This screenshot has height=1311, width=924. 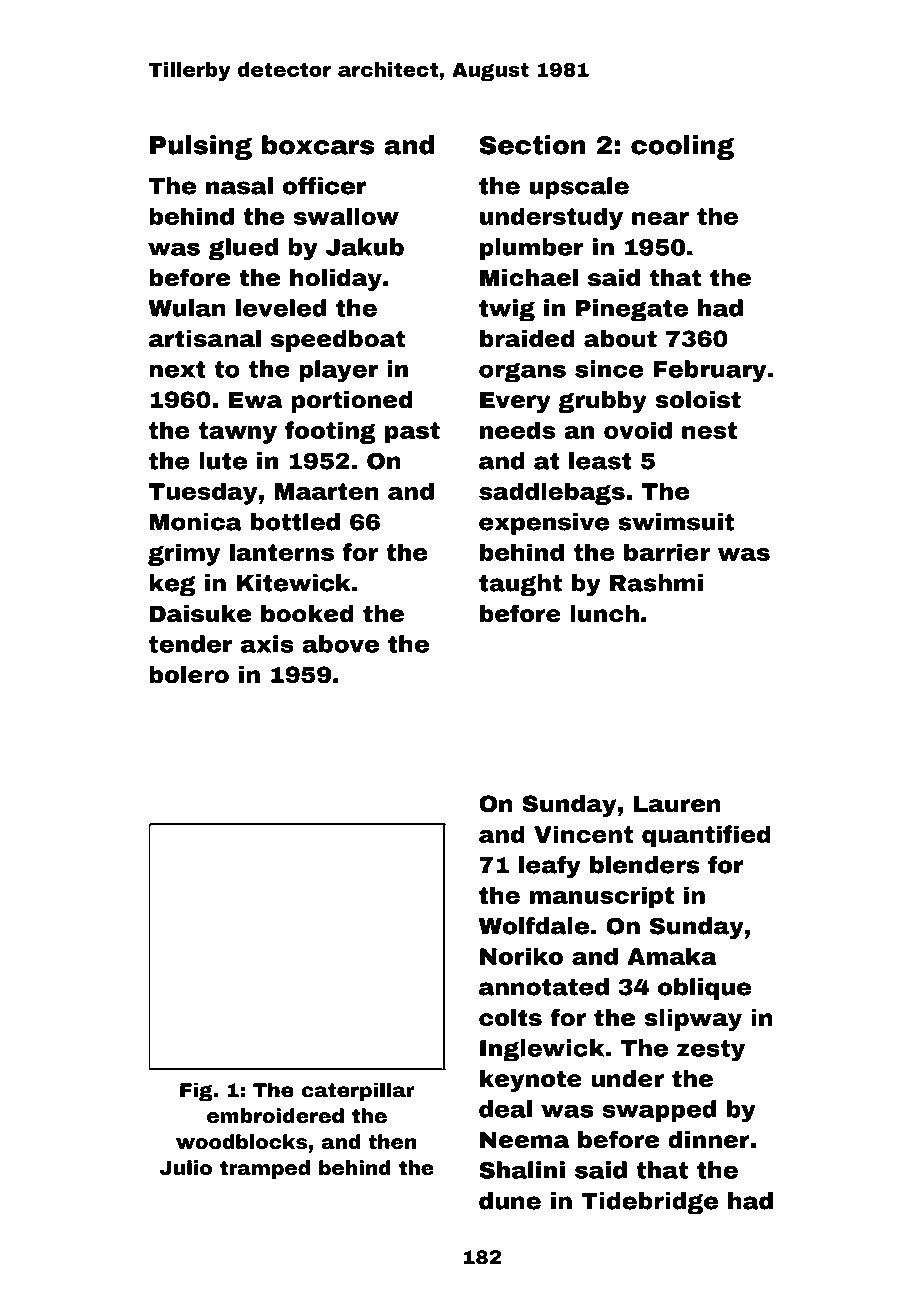 What do you see at coordinates (185, 1168) in the screenshot?
I see `Julio` at bounding box center [185, 1168].
